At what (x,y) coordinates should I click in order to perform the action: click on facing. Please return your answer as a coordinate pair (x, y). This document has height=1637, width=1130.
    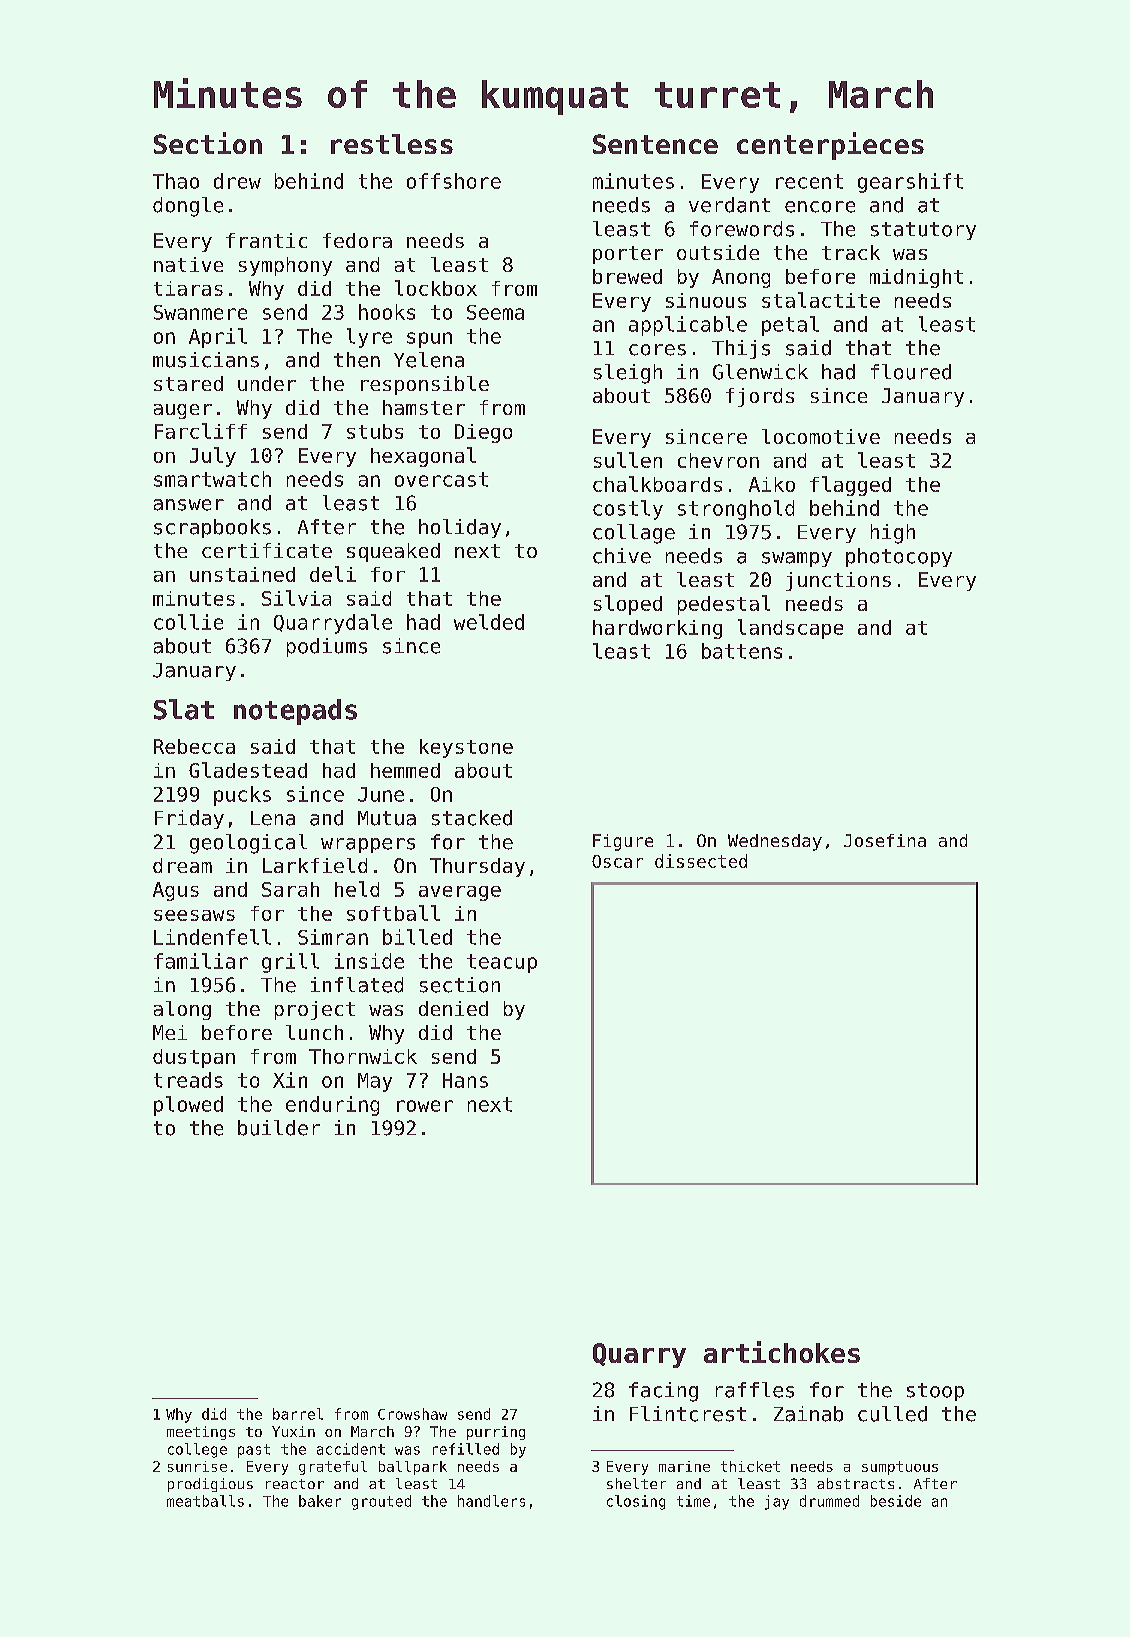
    Looking at the image, I should click on (663, 1392).
